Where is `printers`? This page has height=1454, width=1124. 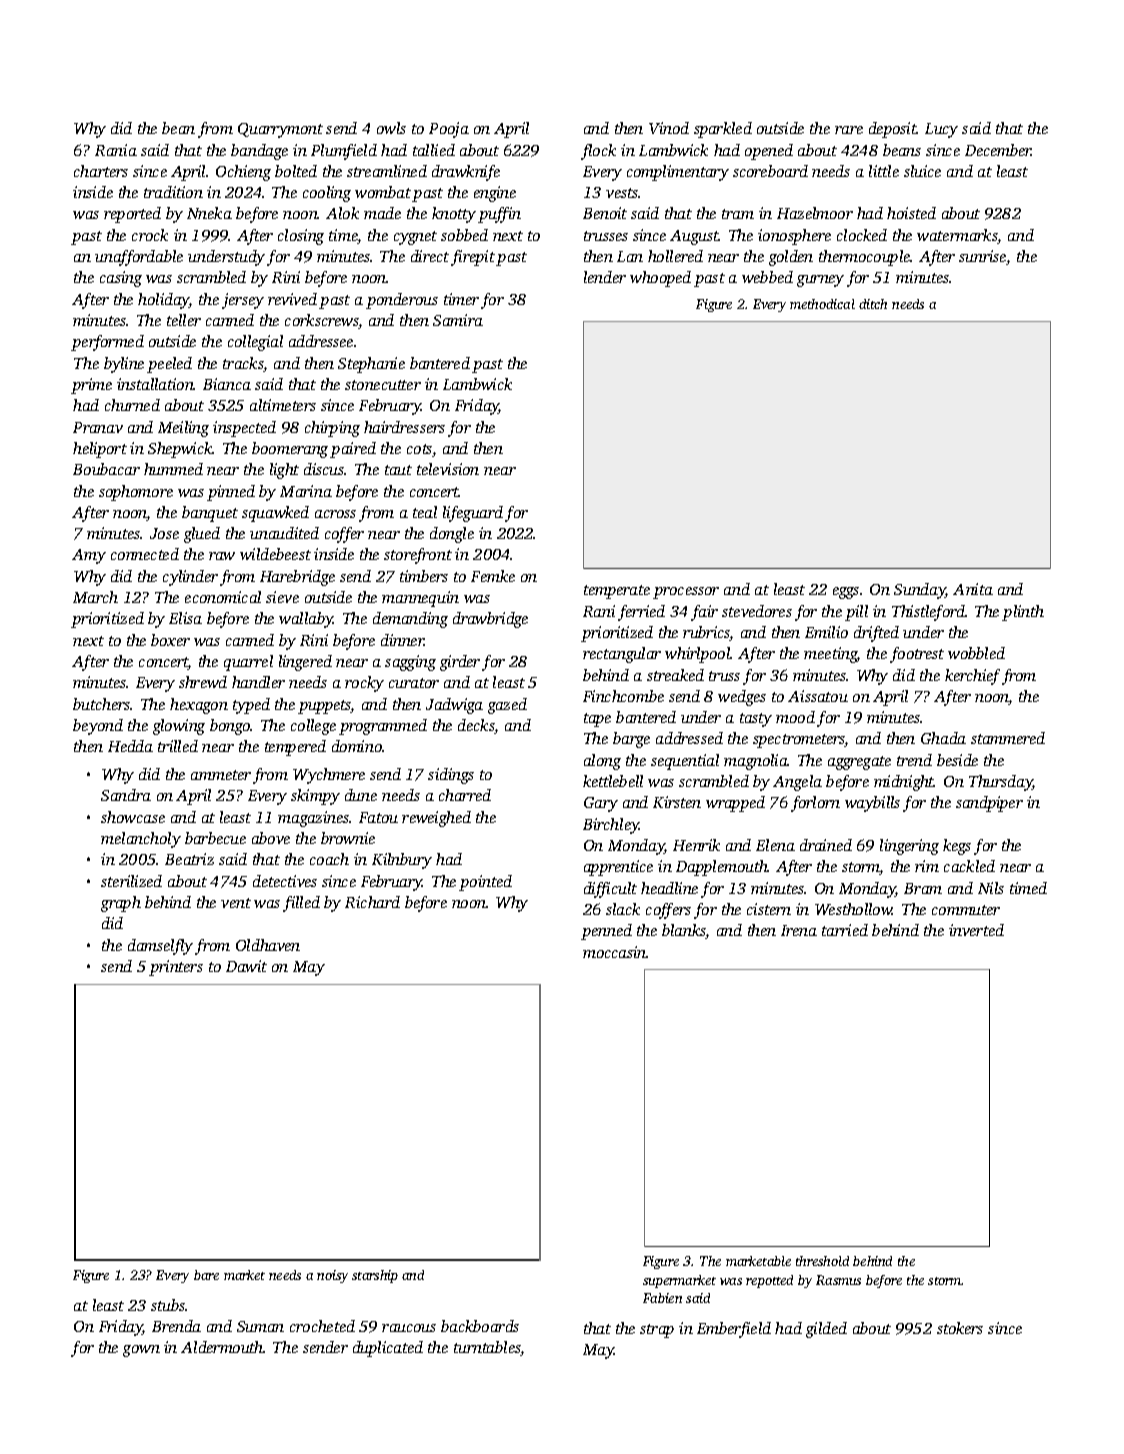
printers is located at coordinates (176, 968).
